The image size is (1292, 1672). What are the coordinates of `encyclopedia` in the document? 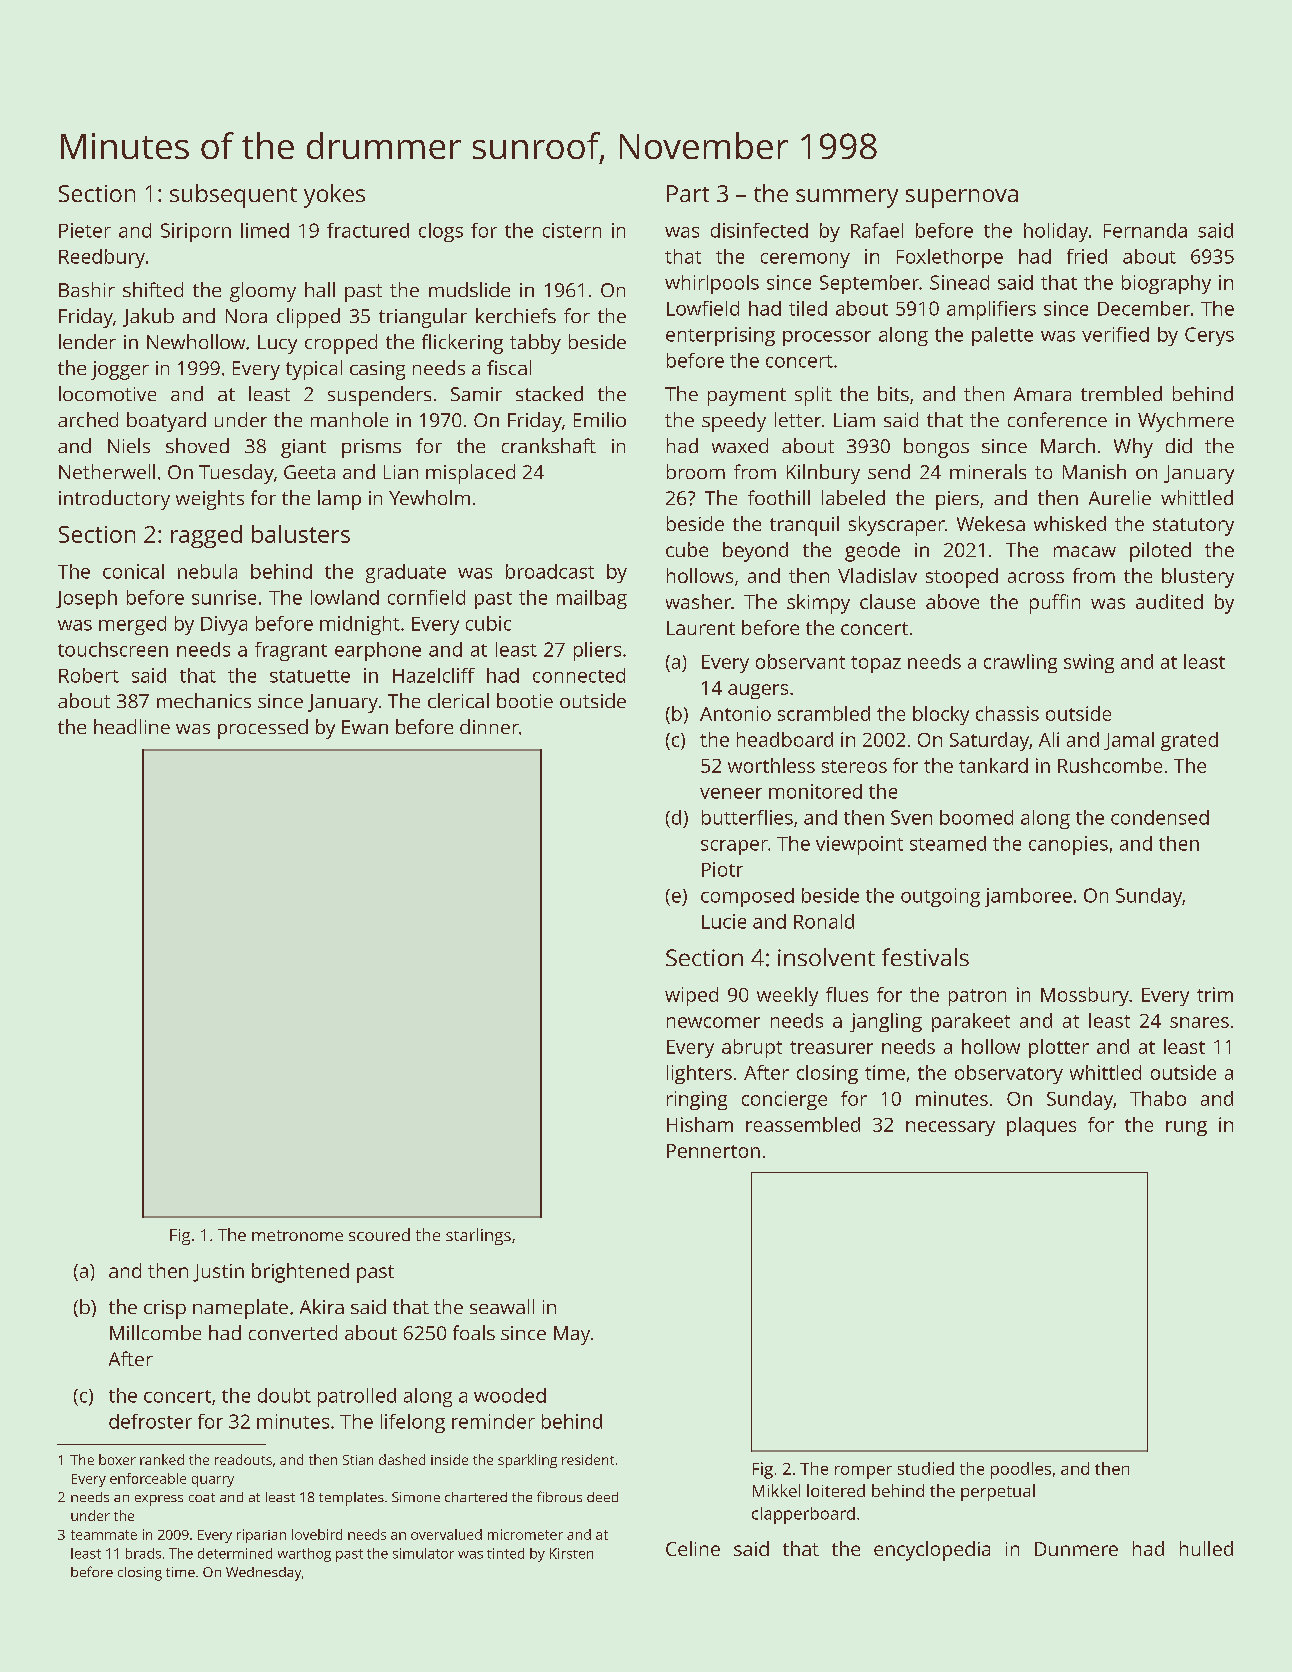 It's located at (932, 1551).
